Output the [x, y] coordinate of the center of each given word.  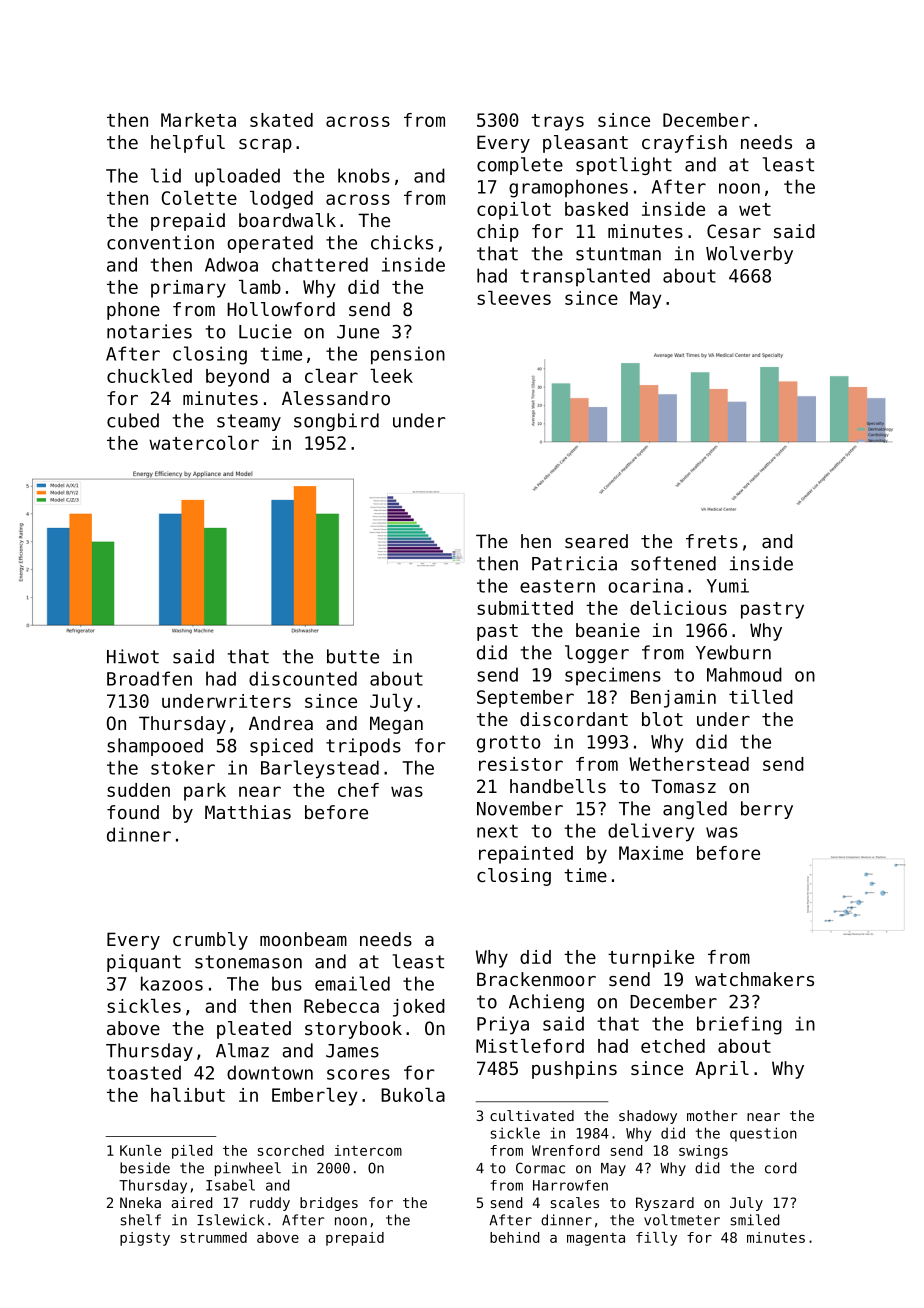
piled [192, 1152]
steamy [249, 422]
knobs [364, 175]
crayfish [684, 144]
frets [712, 541]
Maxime [651, 853]
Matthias [248, 812]
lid [166, 175]
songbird [336, 422]
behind [515, 1237]
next [497, 831]
